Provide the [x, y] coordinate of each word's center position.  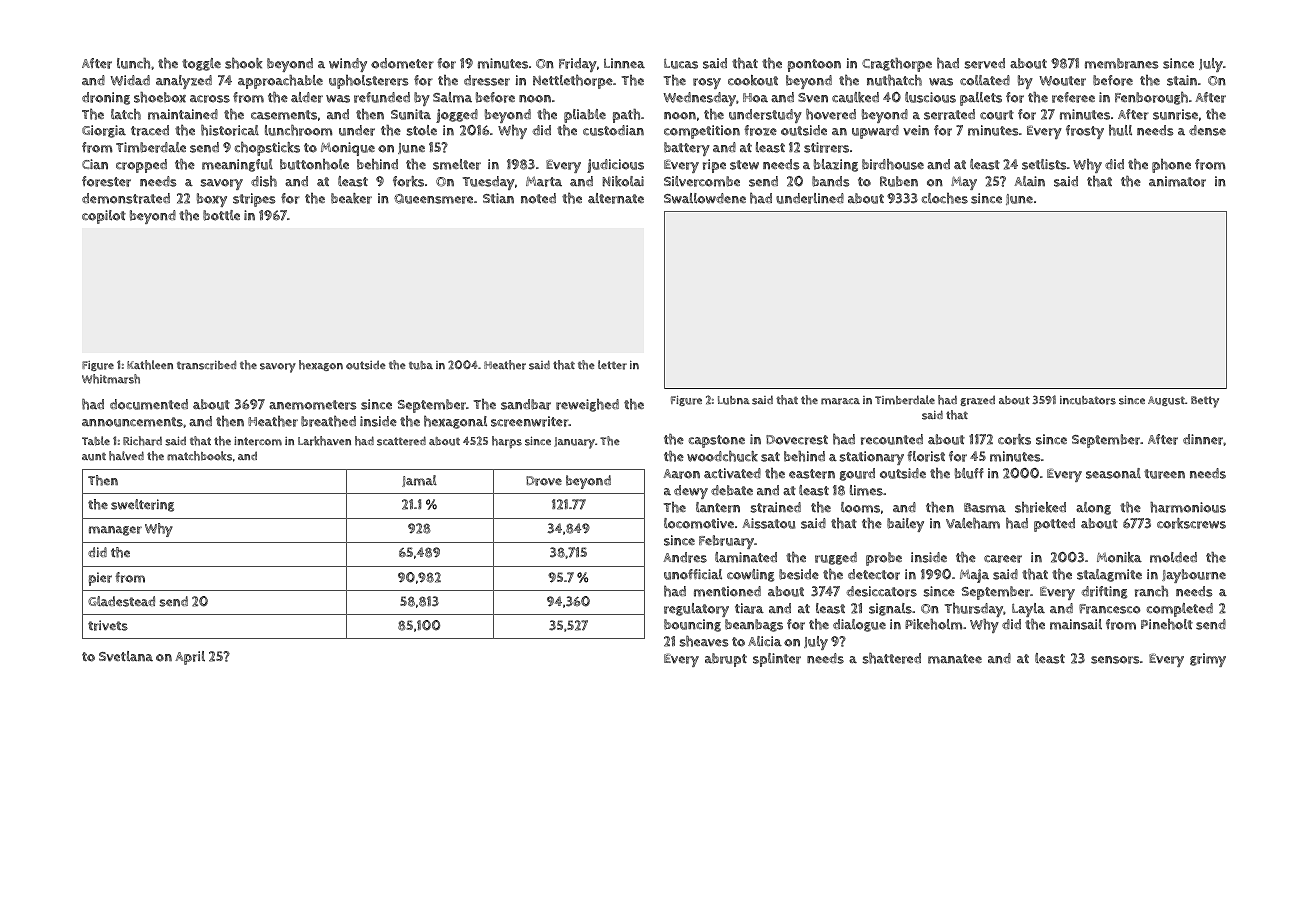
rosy [707, 83]
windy [348, 65]
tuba [421, 365]
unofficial [693, 574]
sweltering [142, 505]
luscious [930, 97]
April [190, 658]
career [1003, 559]
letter [612, 365]
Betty [1205, 402]
